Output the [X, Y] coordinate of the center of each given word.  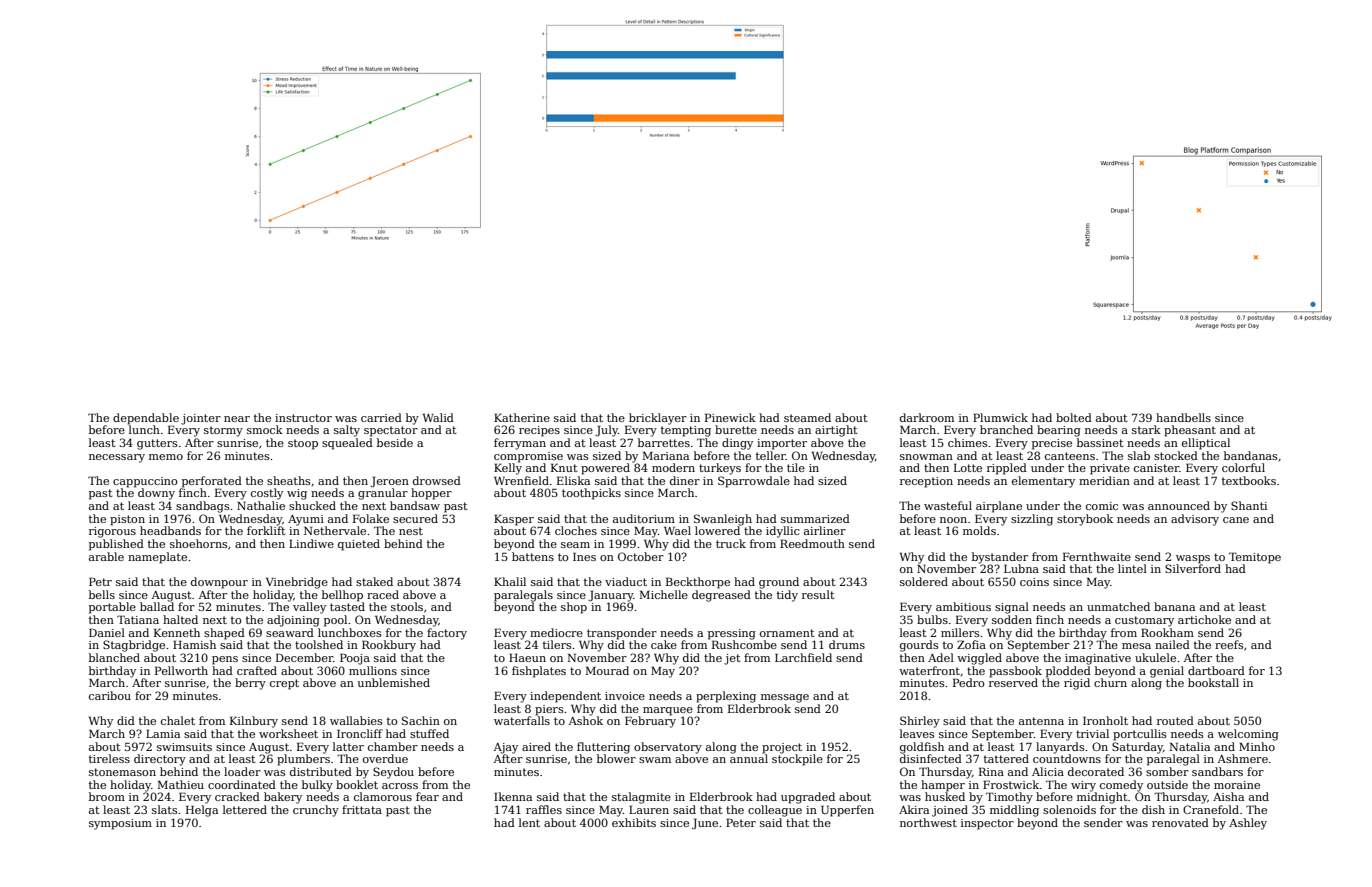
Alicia [1048, 771]
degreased [721, 596]
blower [616, 758]
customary [1144, 621]
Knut [564, 467]
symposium [120, 824]
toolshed [319, 644]
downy [156, 494]
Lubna [1021, 568]
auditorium [644, 518]
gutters [157, 444]
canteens [1070, 456]
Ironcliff [360, 733]
